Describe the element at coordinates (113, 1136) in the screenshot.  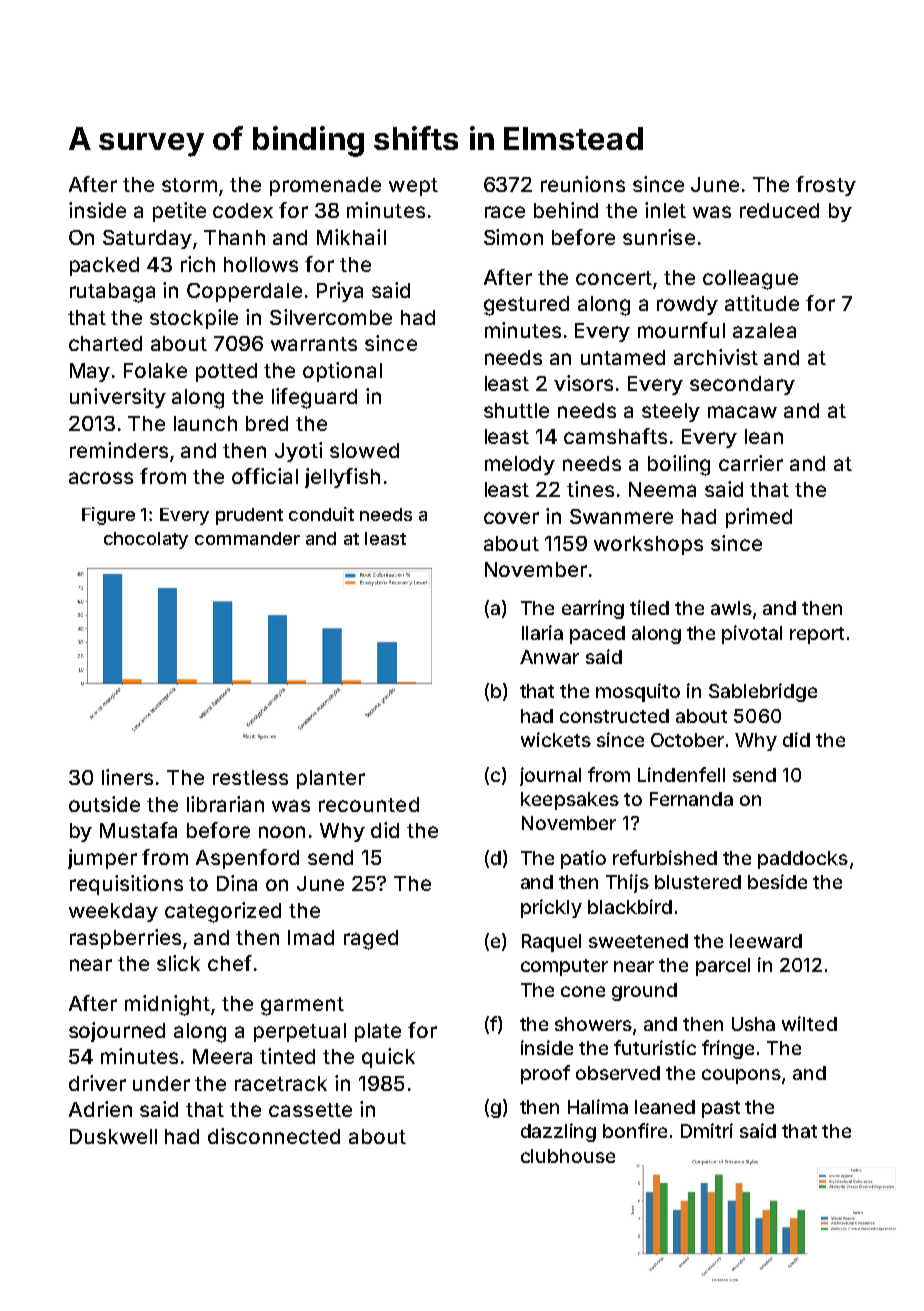
I see `Duskwell` at that location.
